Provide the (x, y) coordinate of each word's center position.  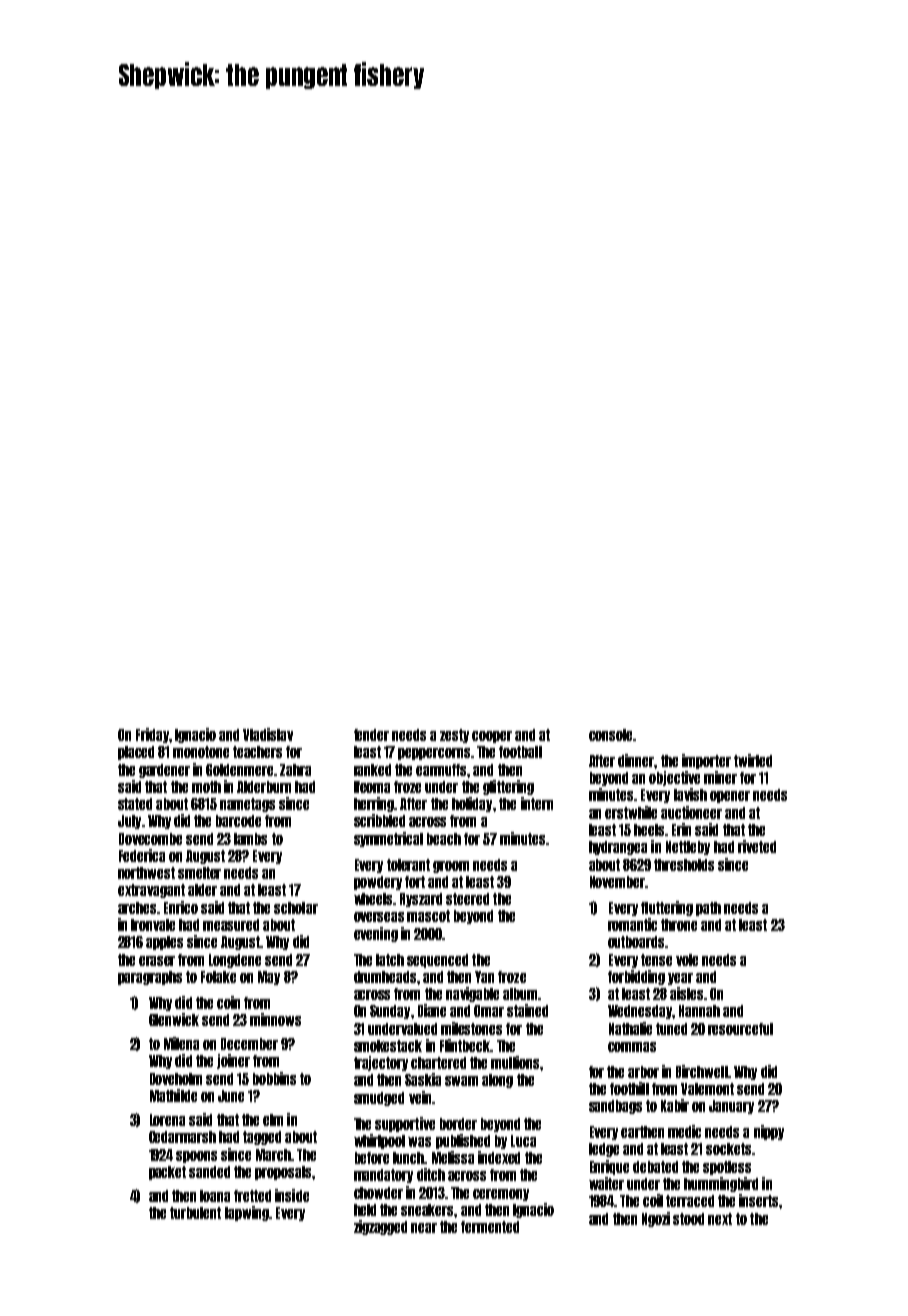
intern (537, 803)
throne (679, 925)
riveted (757, 846)
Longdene (235, 961)
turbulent (195, 1213)
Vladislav (268, 734)
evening (376, 934)
